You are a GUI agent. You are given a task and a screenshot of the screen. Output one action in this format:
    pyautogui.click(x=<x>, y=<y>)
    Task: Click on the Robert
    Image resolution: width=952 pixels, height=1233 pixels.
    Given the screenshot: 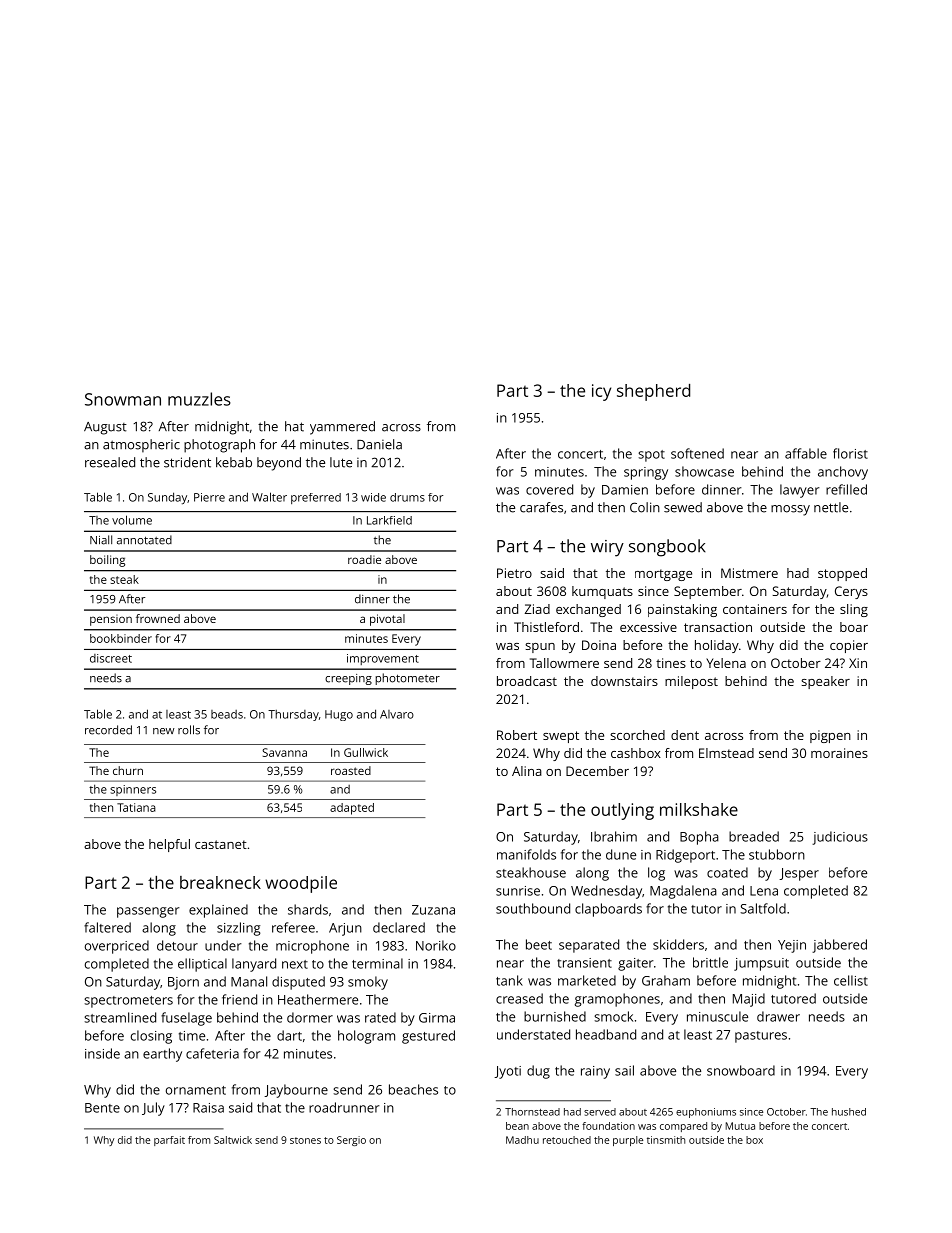 What is the action you would take?
    pyautogui.click(x=517, y=735)
